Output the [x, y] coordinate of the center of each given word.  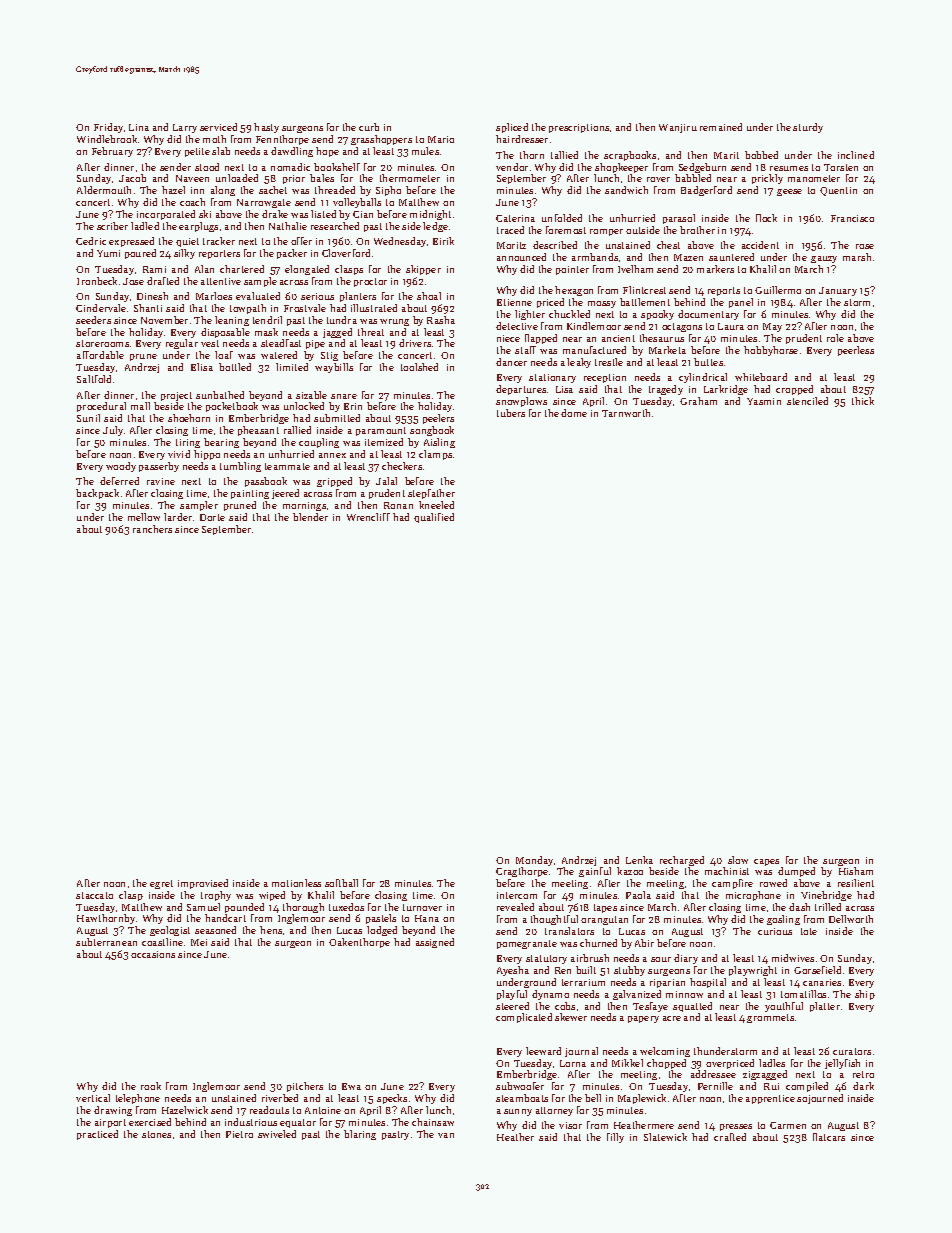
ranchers [152, 529]
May [772, 327]
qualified [434, 518]
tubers [511, 413]
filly [615, 1138]
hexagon [574, 291]
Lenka [639, 860]
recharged [682, 861]
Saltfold [94, 379]
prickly [767, 179]
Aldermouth [104, 190]
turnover [422, 907]
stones [156, 1134]
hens [271, 930]
